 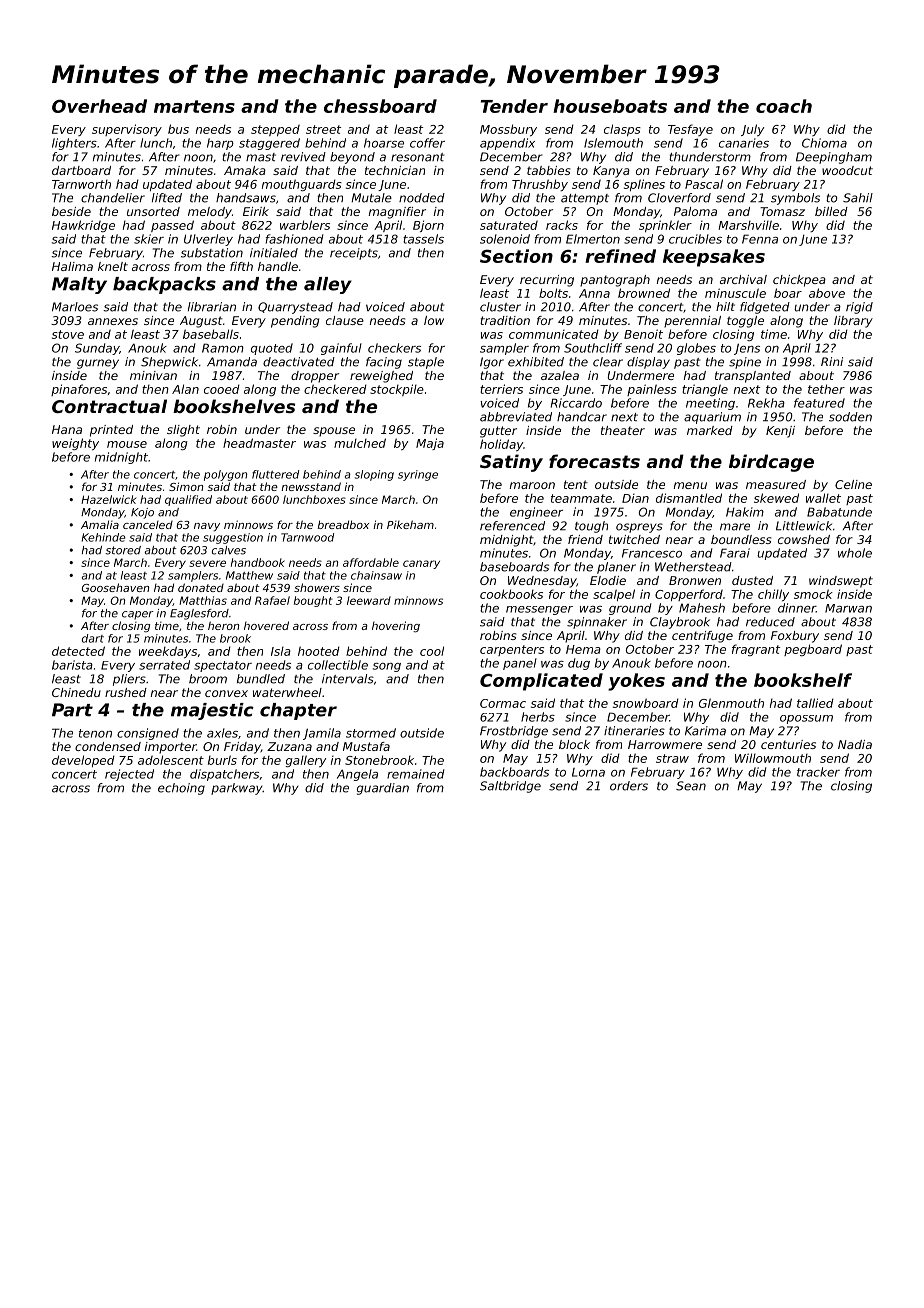 What do you see at coordinates (784, 106) in the screenshot?
I see `coach` at bounding box center [784, 106].
